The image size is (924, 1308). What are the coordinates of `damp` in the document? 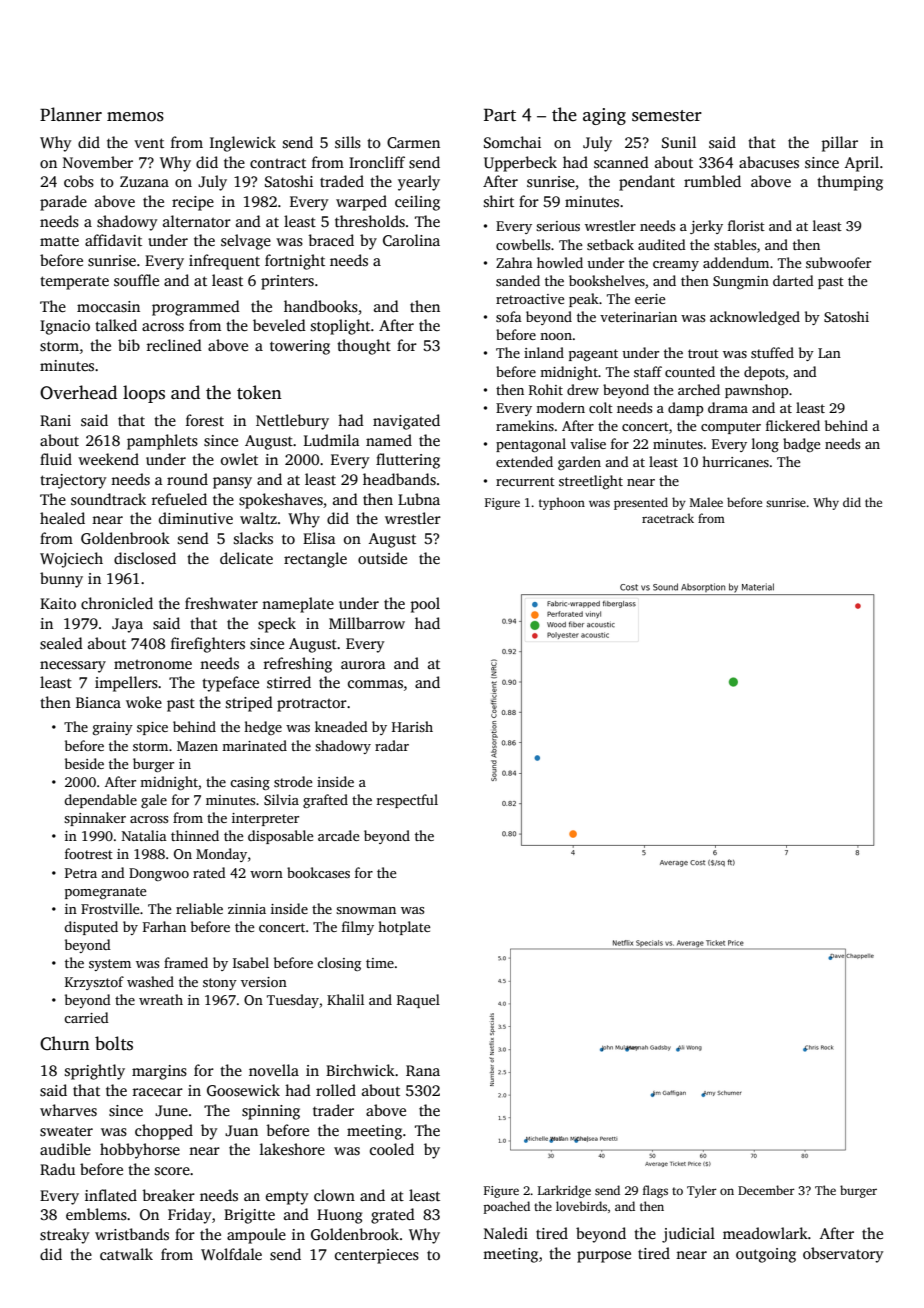 It's located at (686, 409).
